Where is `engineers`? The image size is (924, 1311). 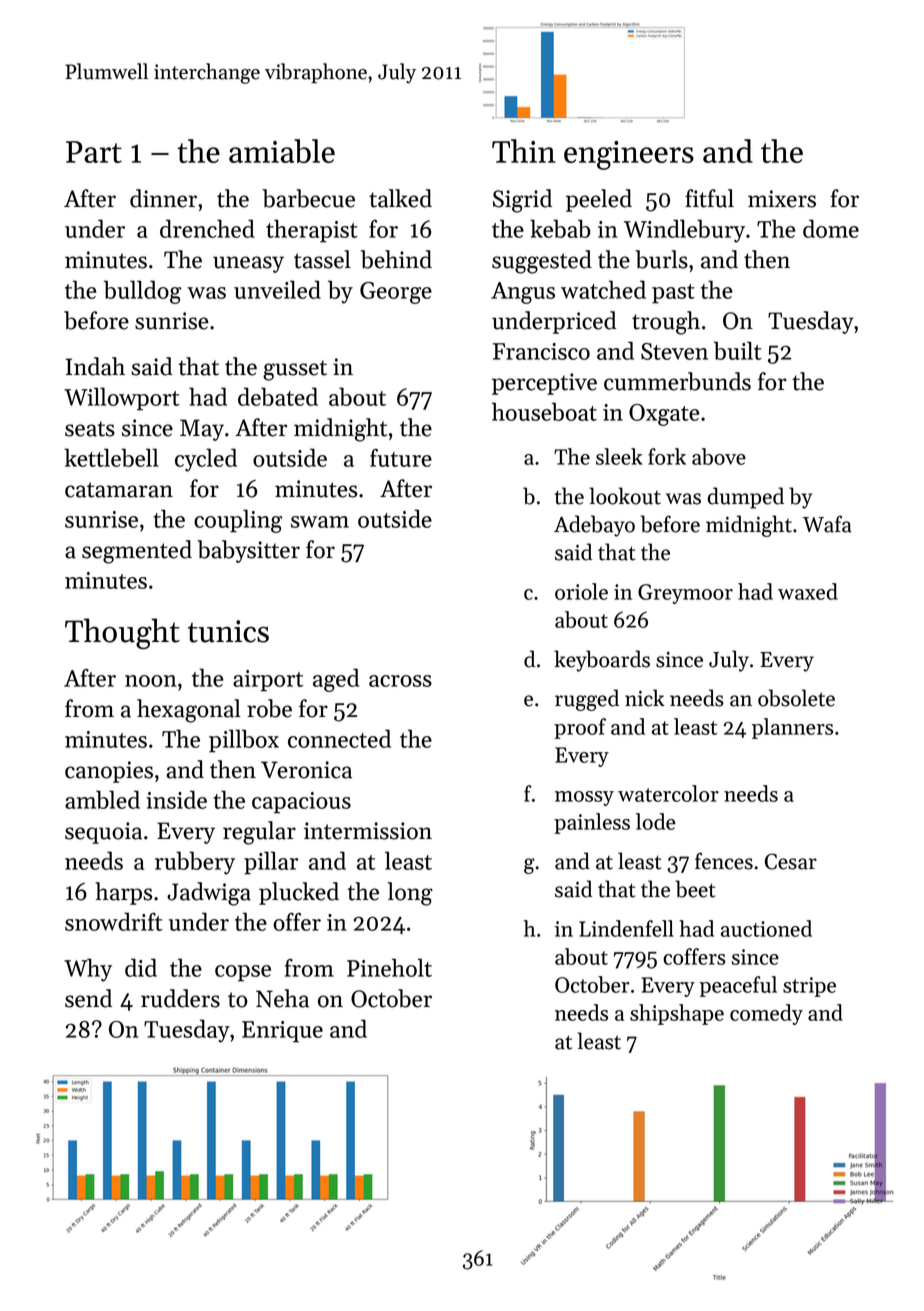 engineers is located at coordinates (629, 155).
